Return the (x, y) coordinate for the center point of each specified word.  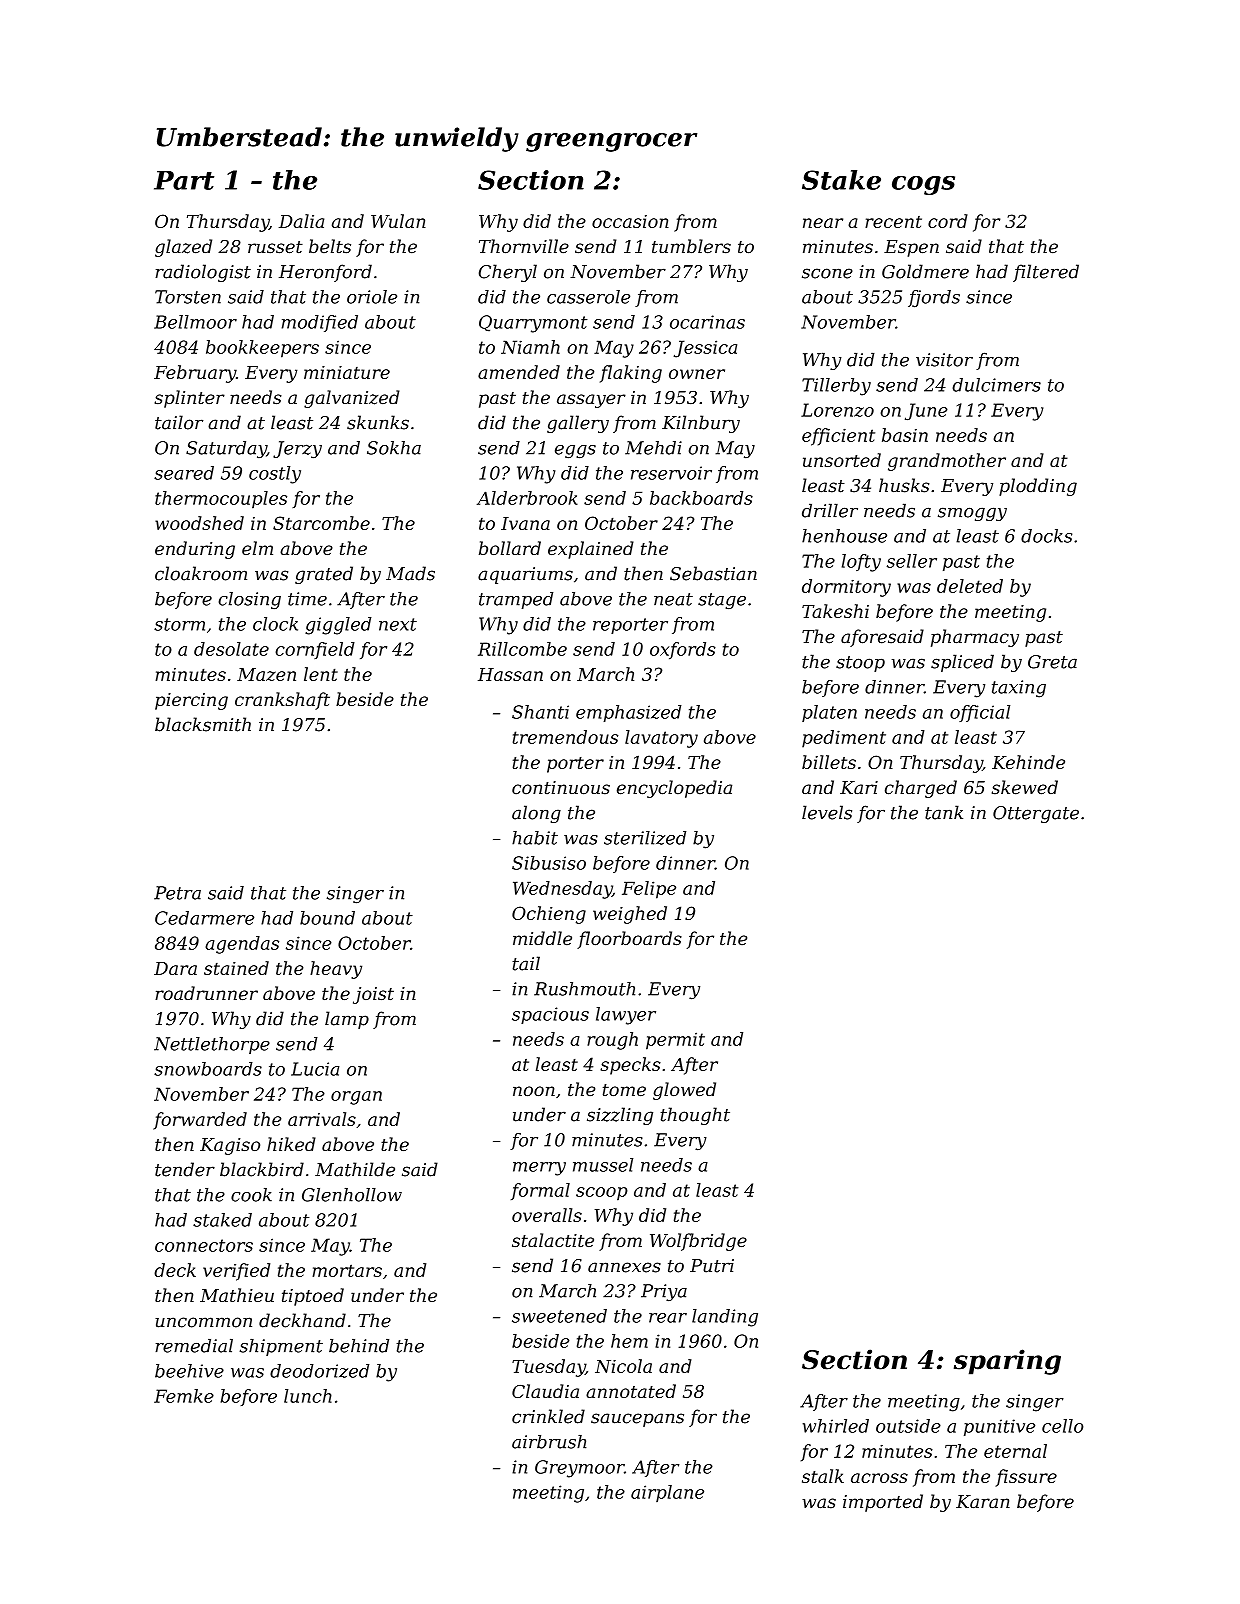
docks (1046, 536)
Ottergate (1036, 814)
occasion (630, 221)
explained (591, 550)
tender (185, 1169)
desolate (231, 649)
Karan (983, 1501)
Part (184, 180)
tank (944, 812)
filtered (1046, 273)
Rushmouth (584, 989)
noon (534, 1091)
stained (236, 968)
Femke (184, 1396)
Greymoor (579, 1469)
